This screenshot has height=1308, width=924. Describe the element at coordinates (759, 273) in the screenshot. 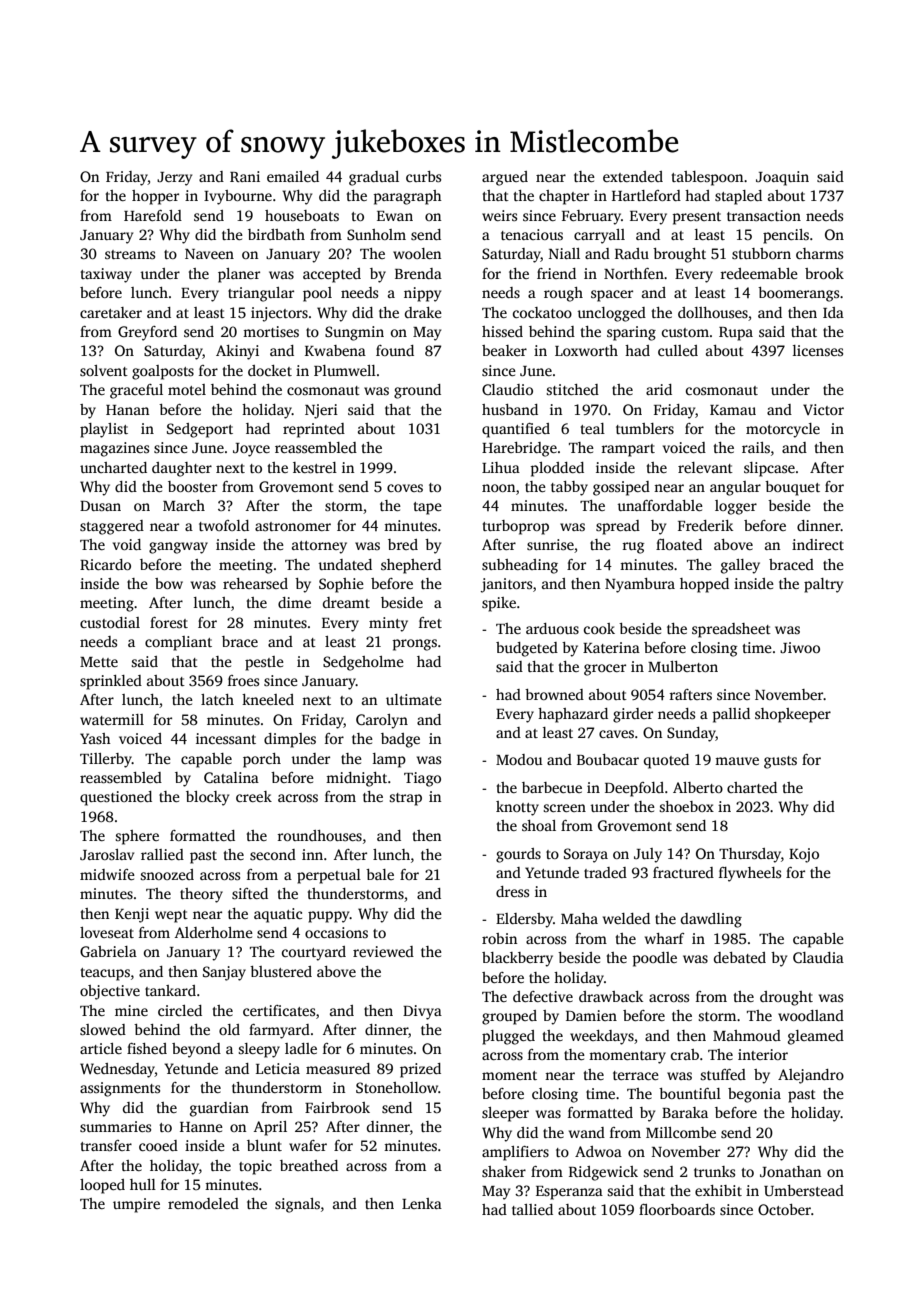

I see `redeemable` at that location.
